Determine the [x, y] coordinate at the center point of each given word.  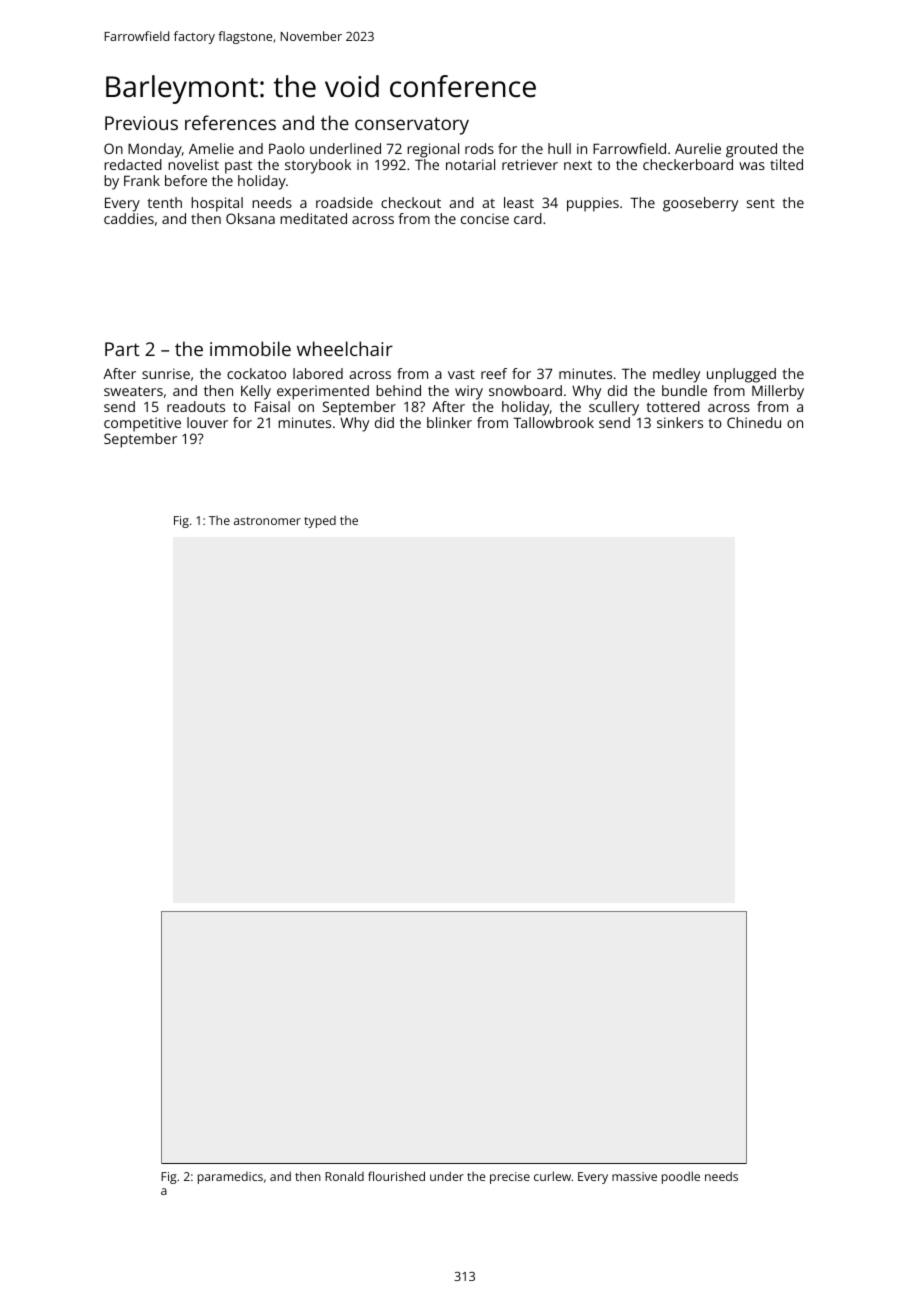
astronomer [267, 521]
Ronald [344, 1176]
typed [320, 522]
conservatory [412, 126]
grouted [751, 150]
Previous [141, 123]
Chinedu [754, 422]
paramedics [230, 1178]
